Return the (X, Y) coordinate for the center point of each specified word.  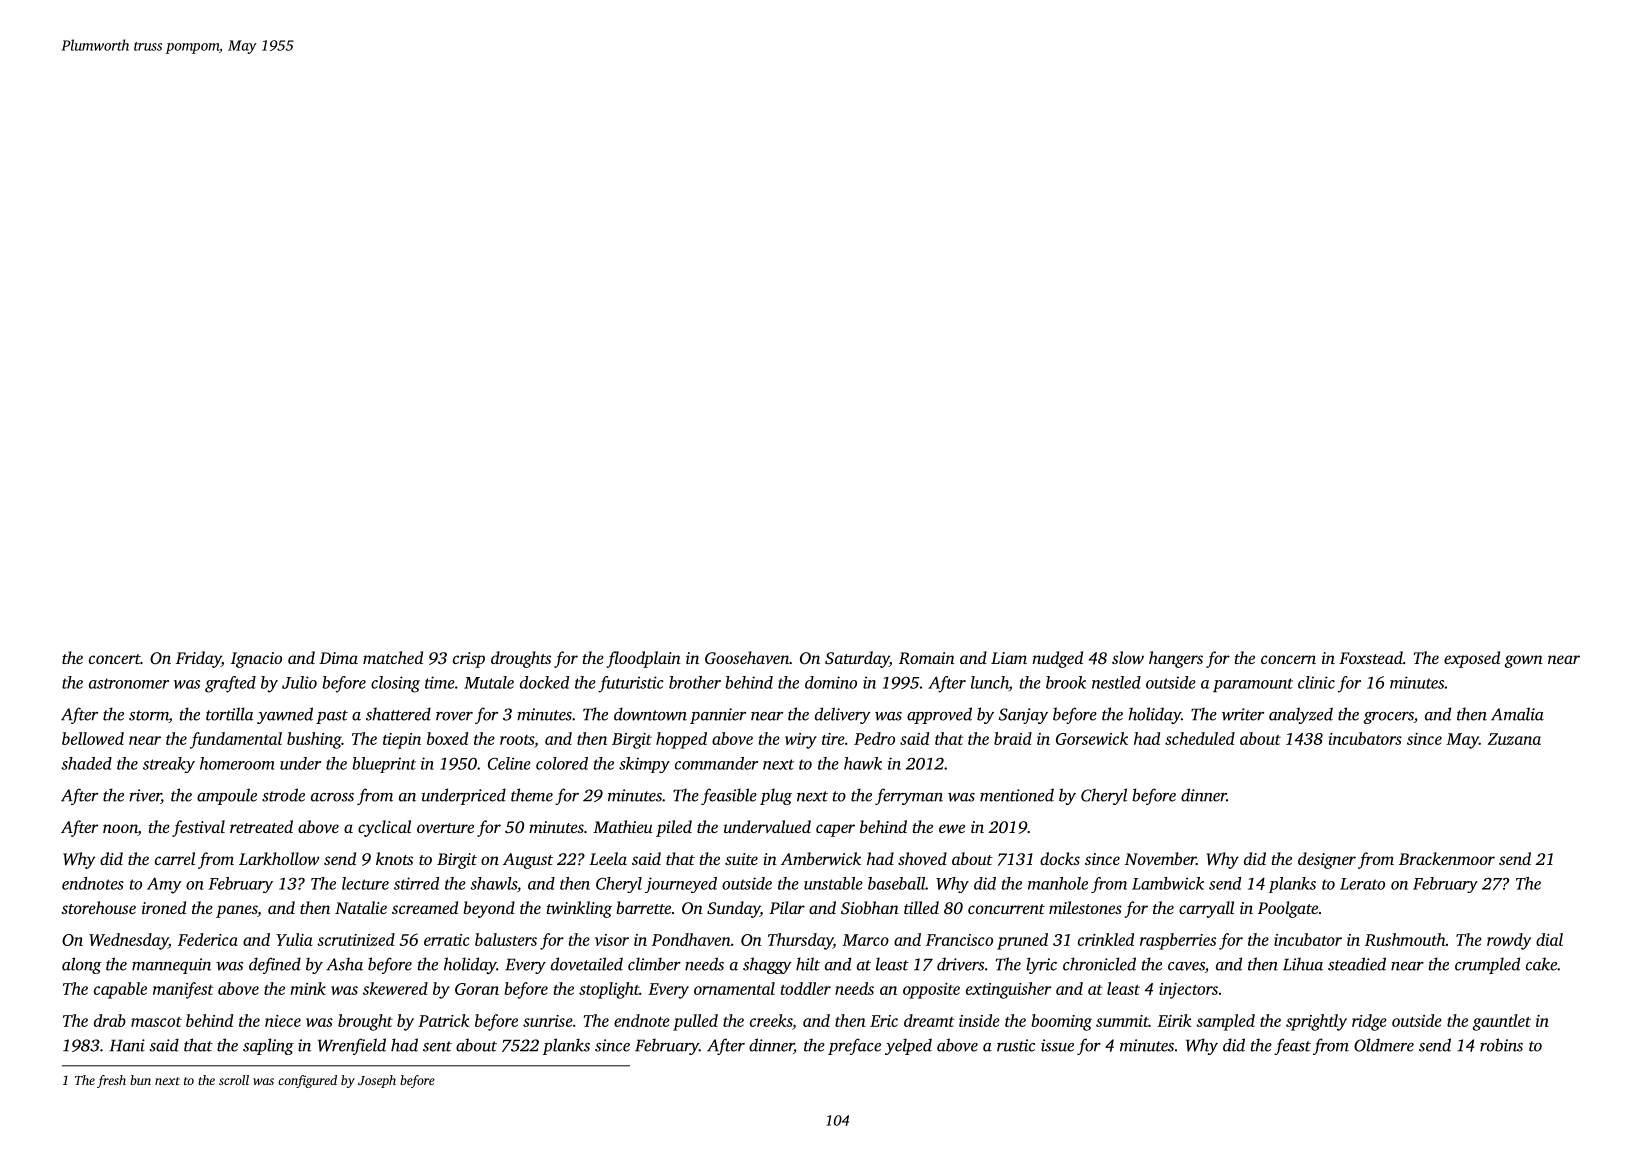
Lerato (1362, 884)
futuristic (631, 684)
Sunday (733, 909)
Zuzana (1514, 739)
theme (532, 795)
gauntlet (1502, 1022)
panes (236, 911)
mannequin (171, 966)
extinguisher (1008, 990)
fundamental (236, 740)
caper (835, 830)
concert (115, 659)
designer (1327, 860)
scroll (234, 1080)
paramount (1253, 685)
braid (1013, 738)
